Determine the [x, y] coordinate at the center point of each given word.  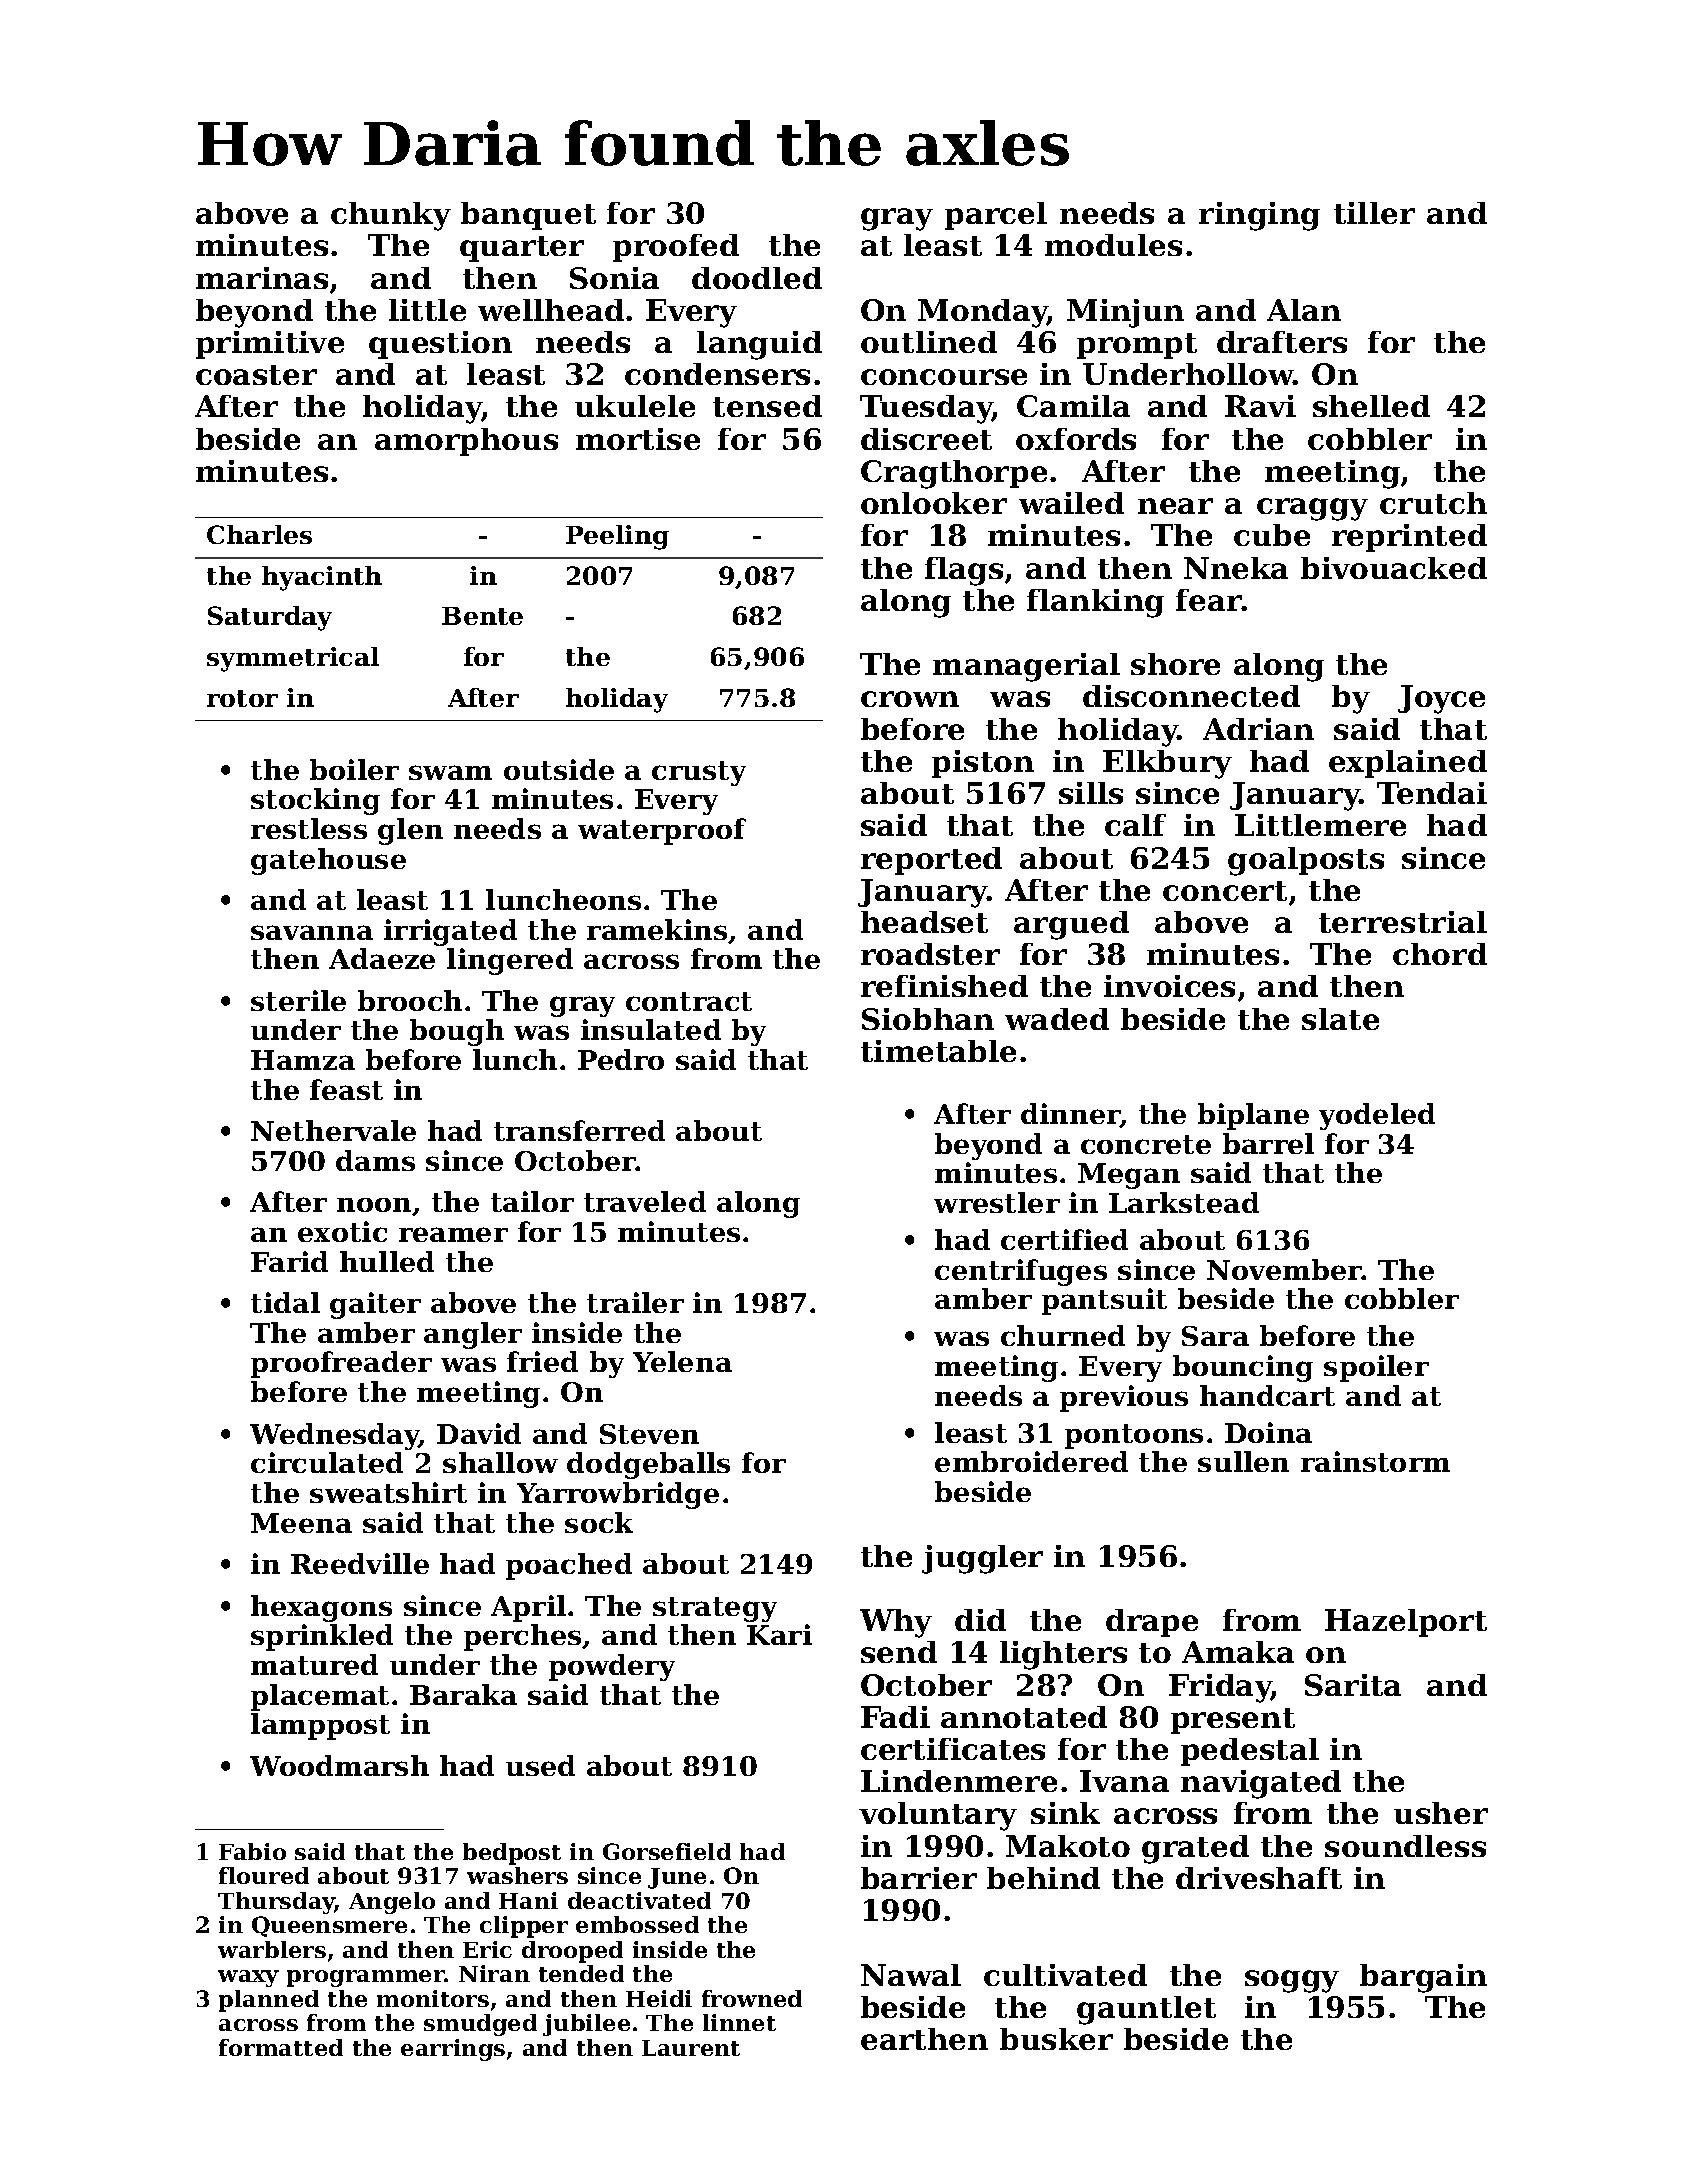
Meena [301, 1523]
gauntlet [1146, 2010]
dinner [1070, 1115]
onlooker [934, 503]
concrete [1146, 1144]
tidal [285, 1302]
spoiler [1376, 1368]
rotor [242, 698]
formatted [281, 2047]
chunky [391, 216]
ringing [1259, 216]
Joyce [1441, 699]
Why [896, 1623]
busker [1056, 2039]
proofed [676, 248]
